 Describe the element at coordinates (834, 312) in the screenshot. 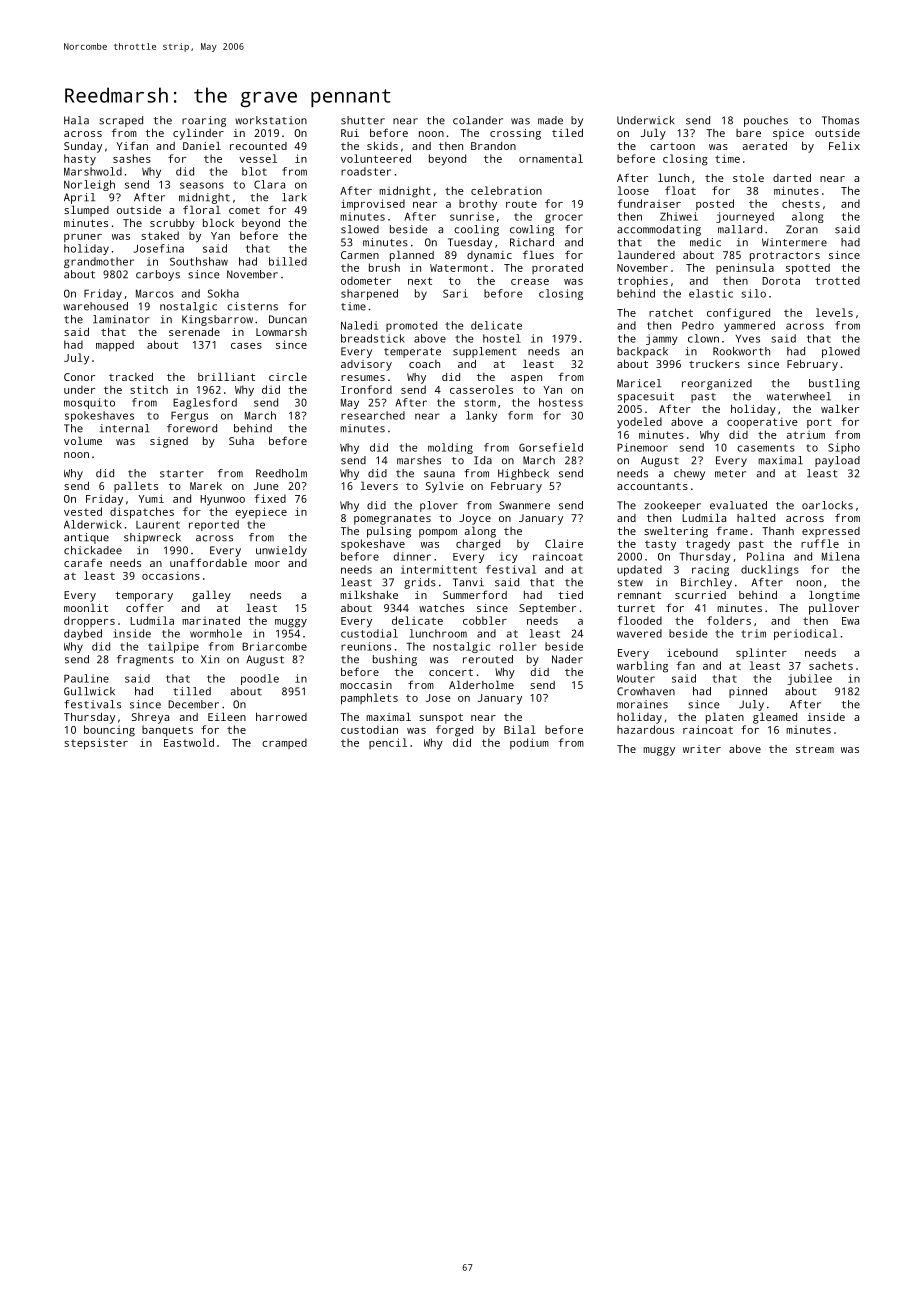

I see `levels` at that location.
